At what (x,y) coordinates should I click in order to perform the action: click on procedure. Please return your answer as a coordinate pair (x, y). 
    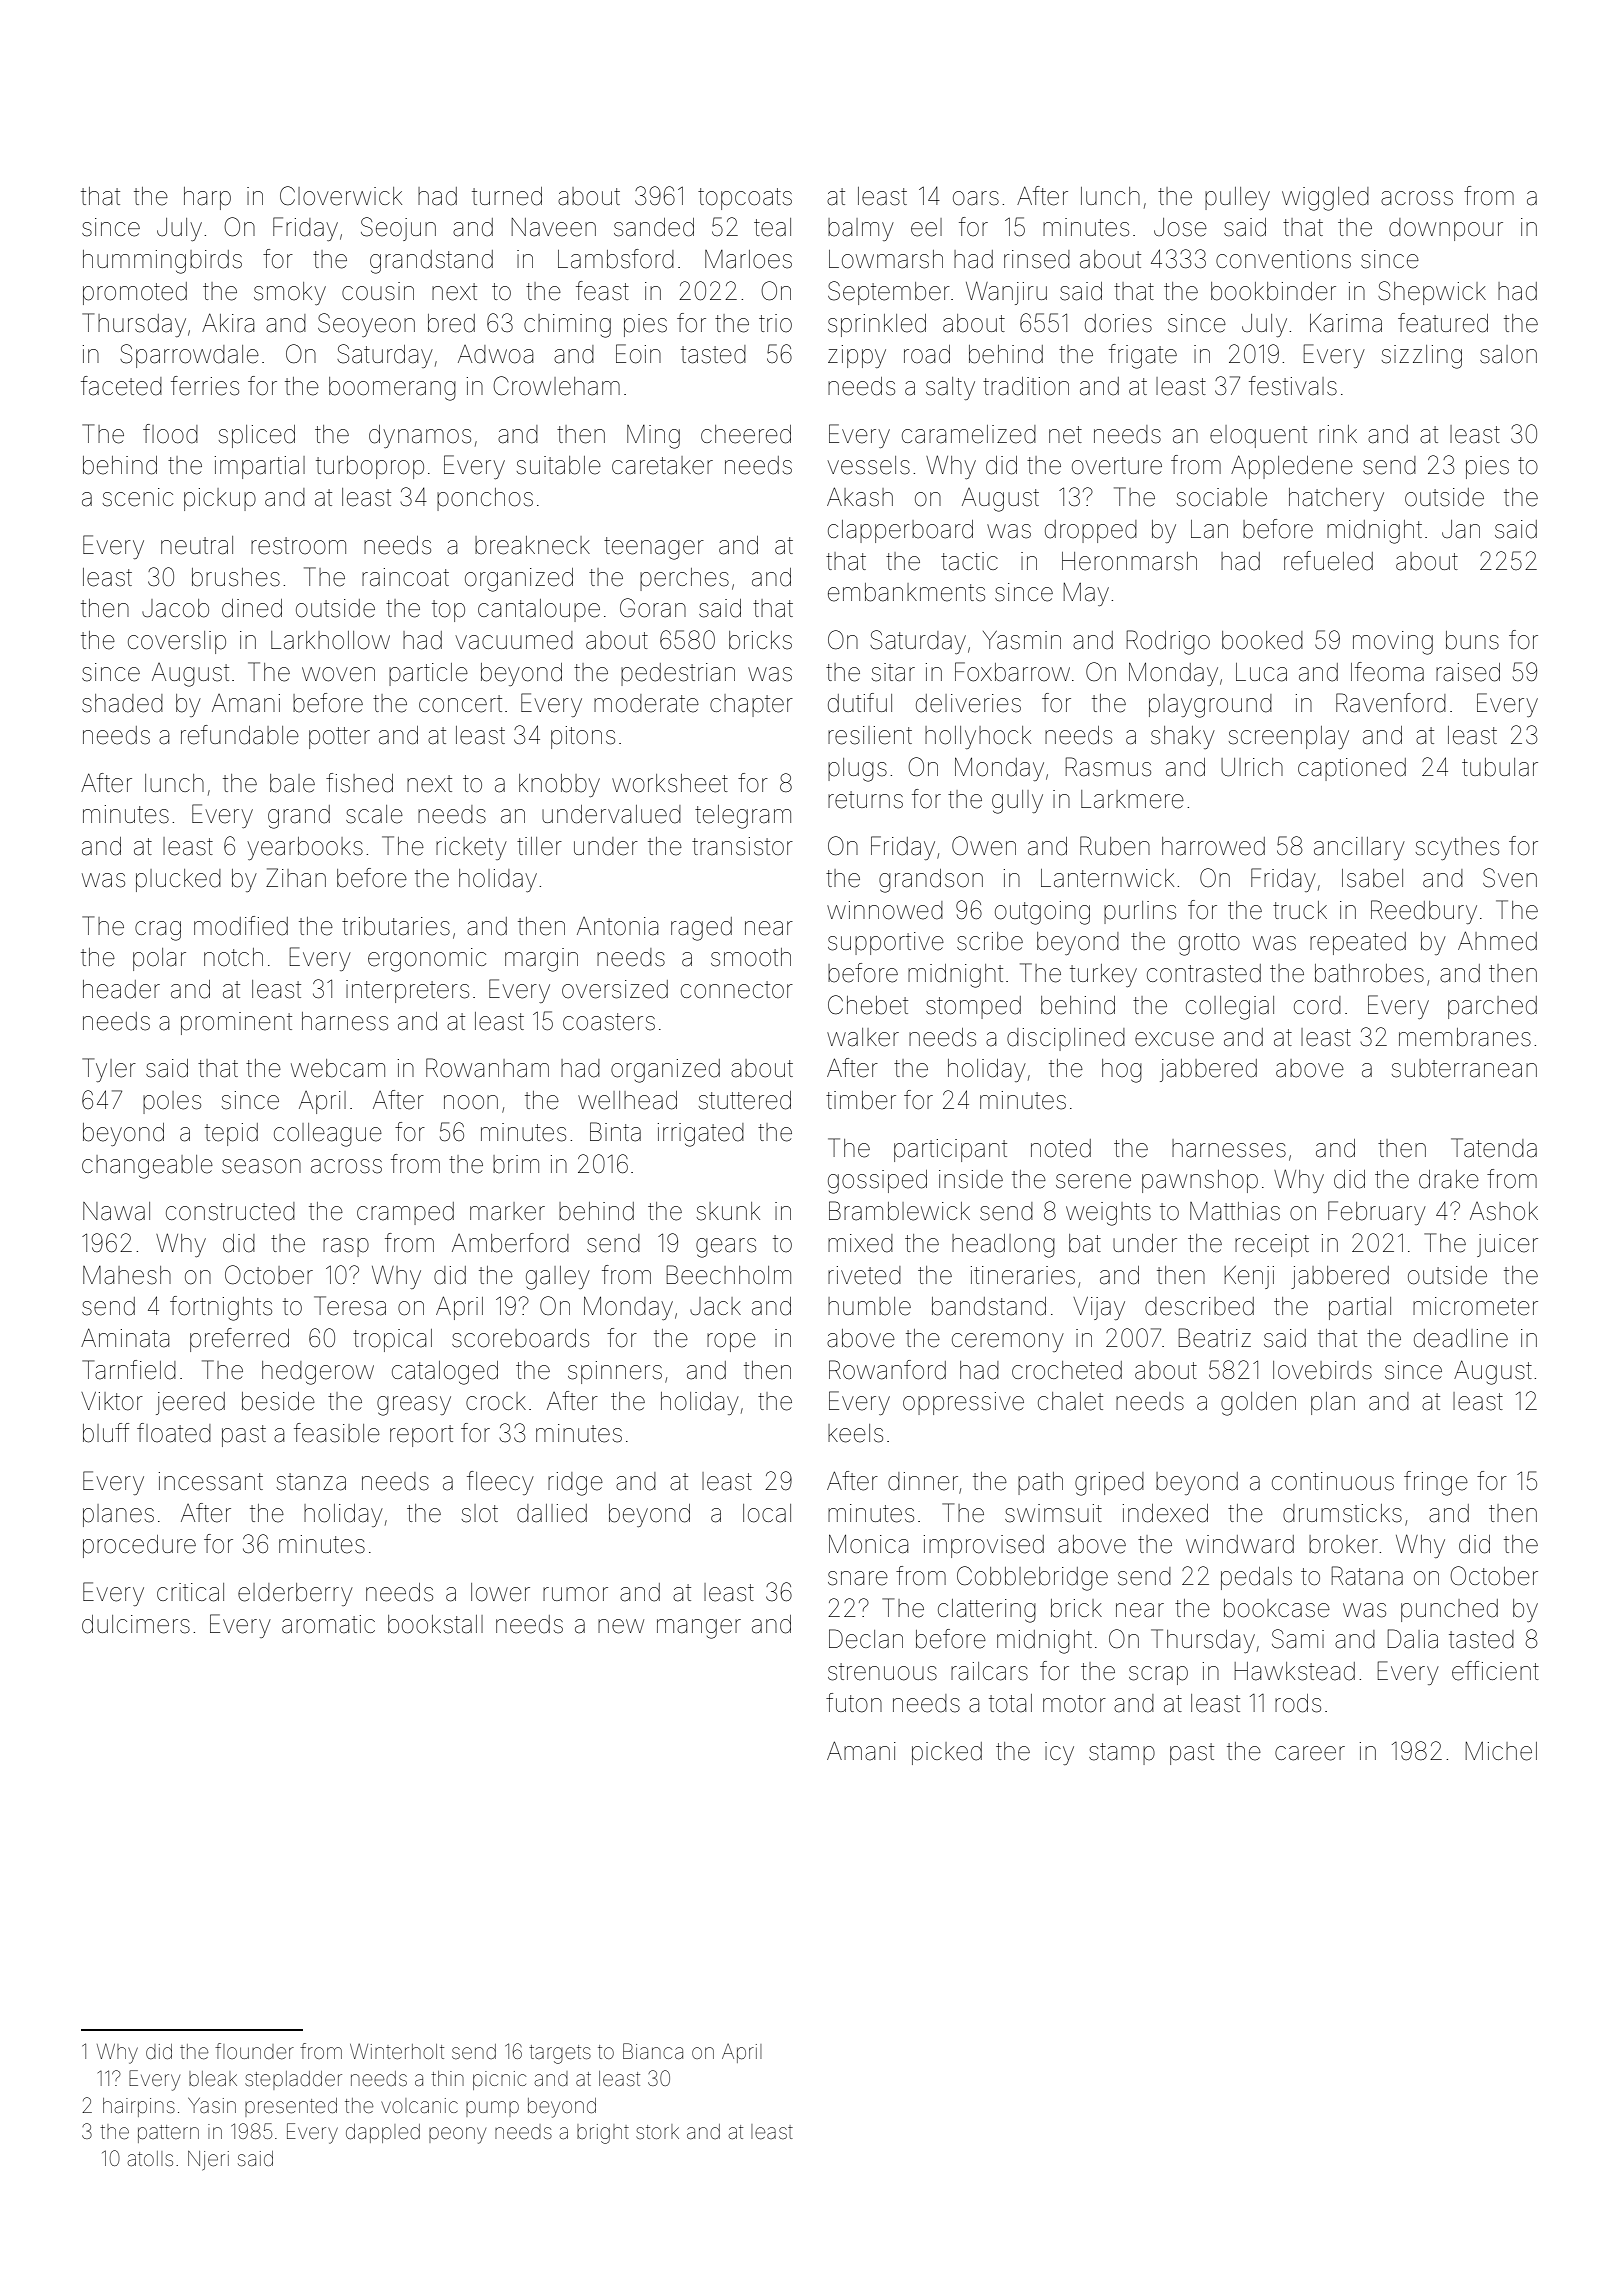
    Looking at the image, I should click on (139, 1546).
